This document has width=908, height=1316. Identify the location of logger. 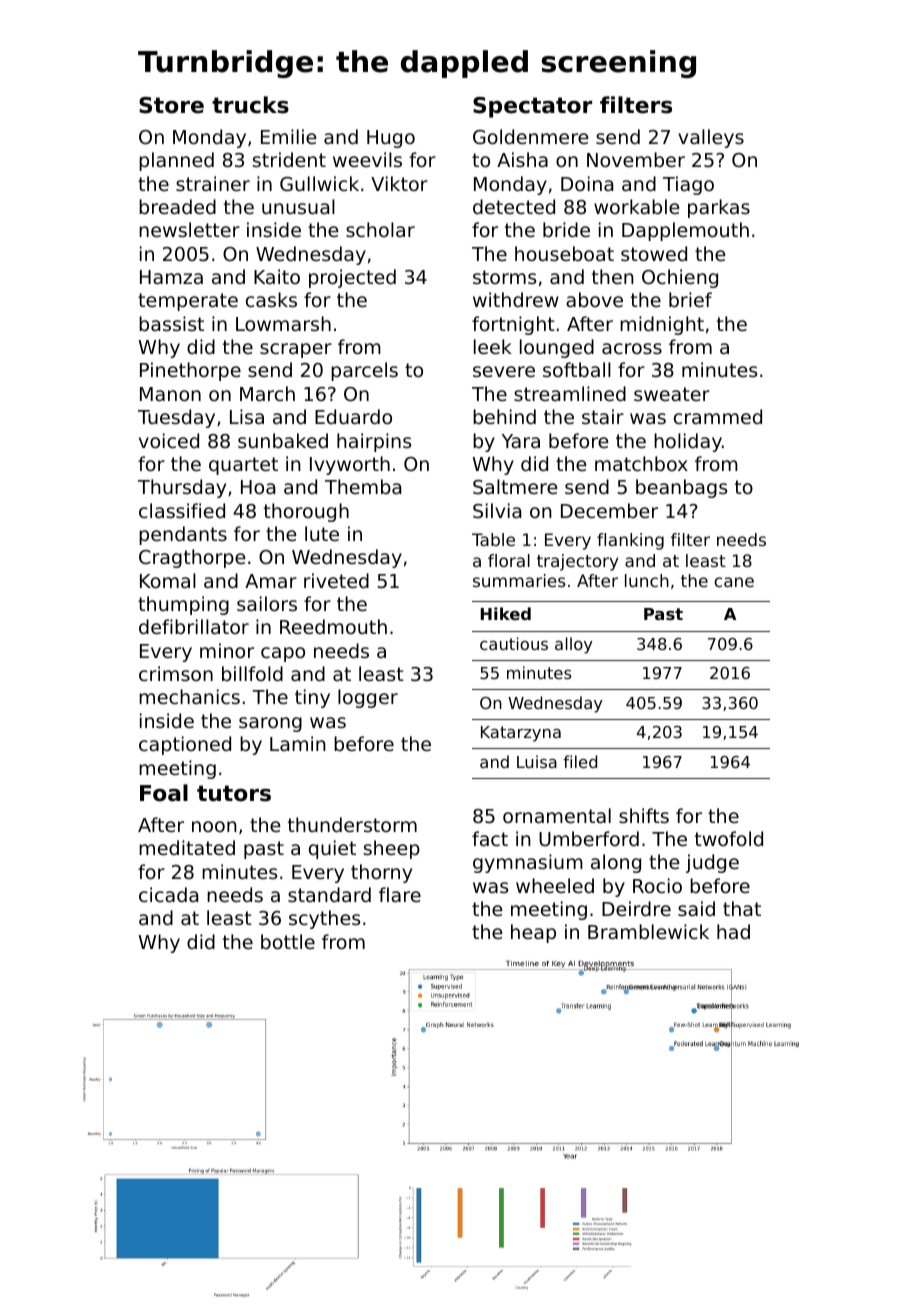
(368, 698).
